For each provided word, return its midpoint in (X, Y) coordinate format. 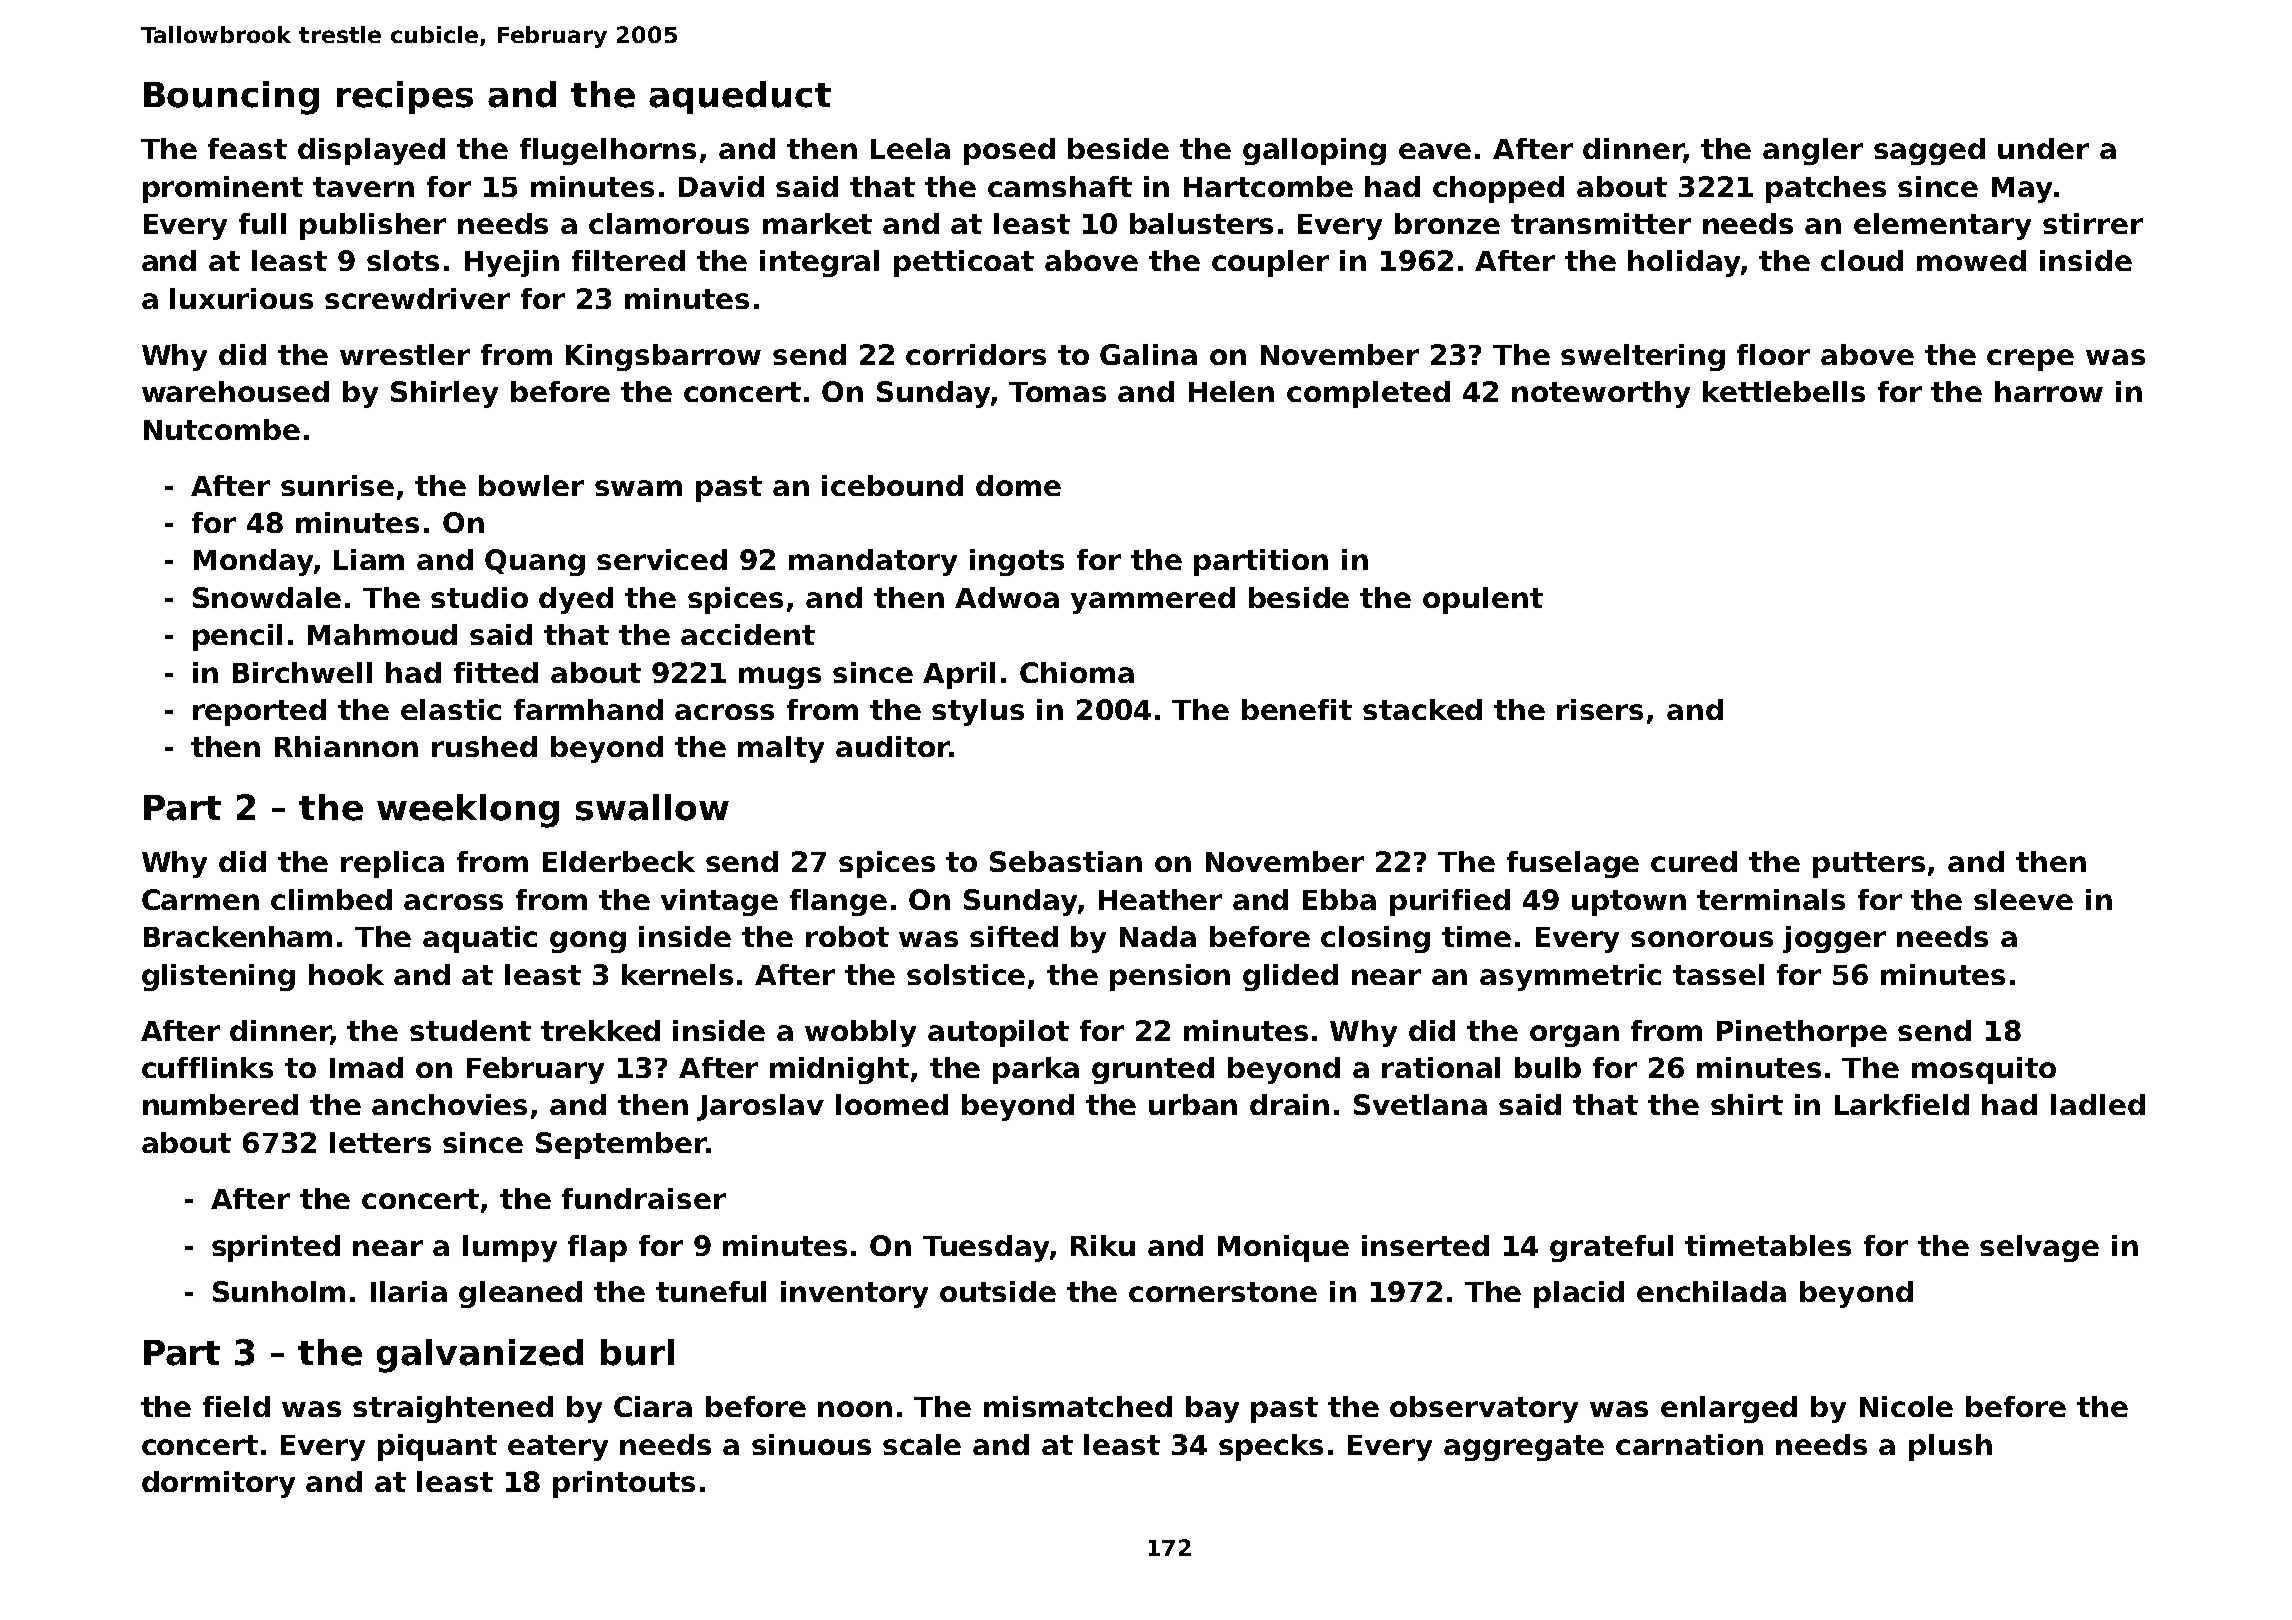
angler (1813, 151)
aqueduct (740, 97)
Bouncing (231, 98)
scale (922, 1444)
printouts (624, 1484)
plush (1950, 1447)
